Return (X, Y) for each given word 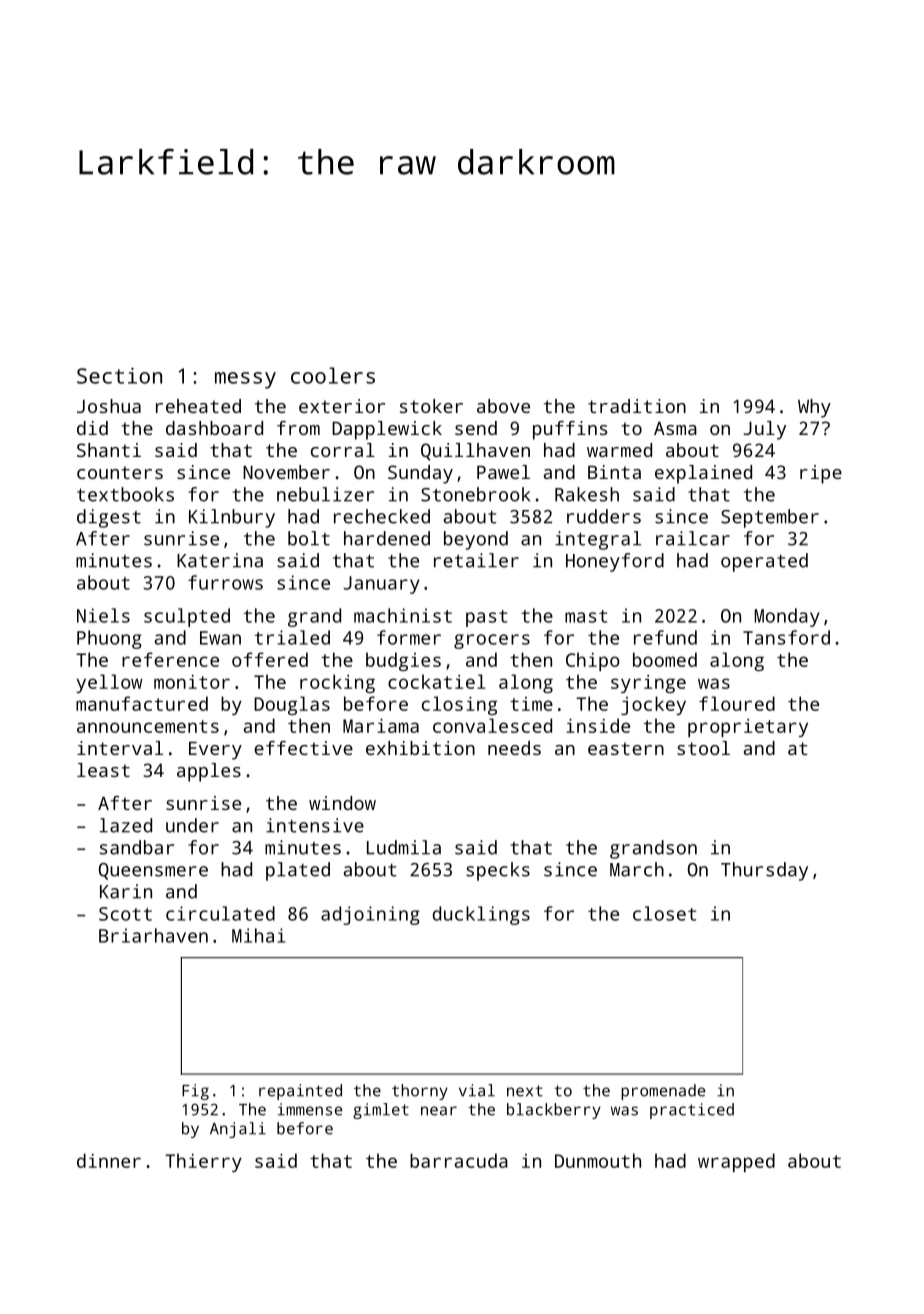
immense (310, 1109)
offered (270, 659)
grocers (492, 641)
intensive (315, 825)
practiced (692, 1111)
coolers (333, 375)
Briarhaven (153, 935)
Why (814, 408)
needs (514, 748)
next (525, 1091)
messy (245, 380)
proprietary (748, 728)
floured (737, 703)
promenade (663, 1092)
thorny (420, 1092)
